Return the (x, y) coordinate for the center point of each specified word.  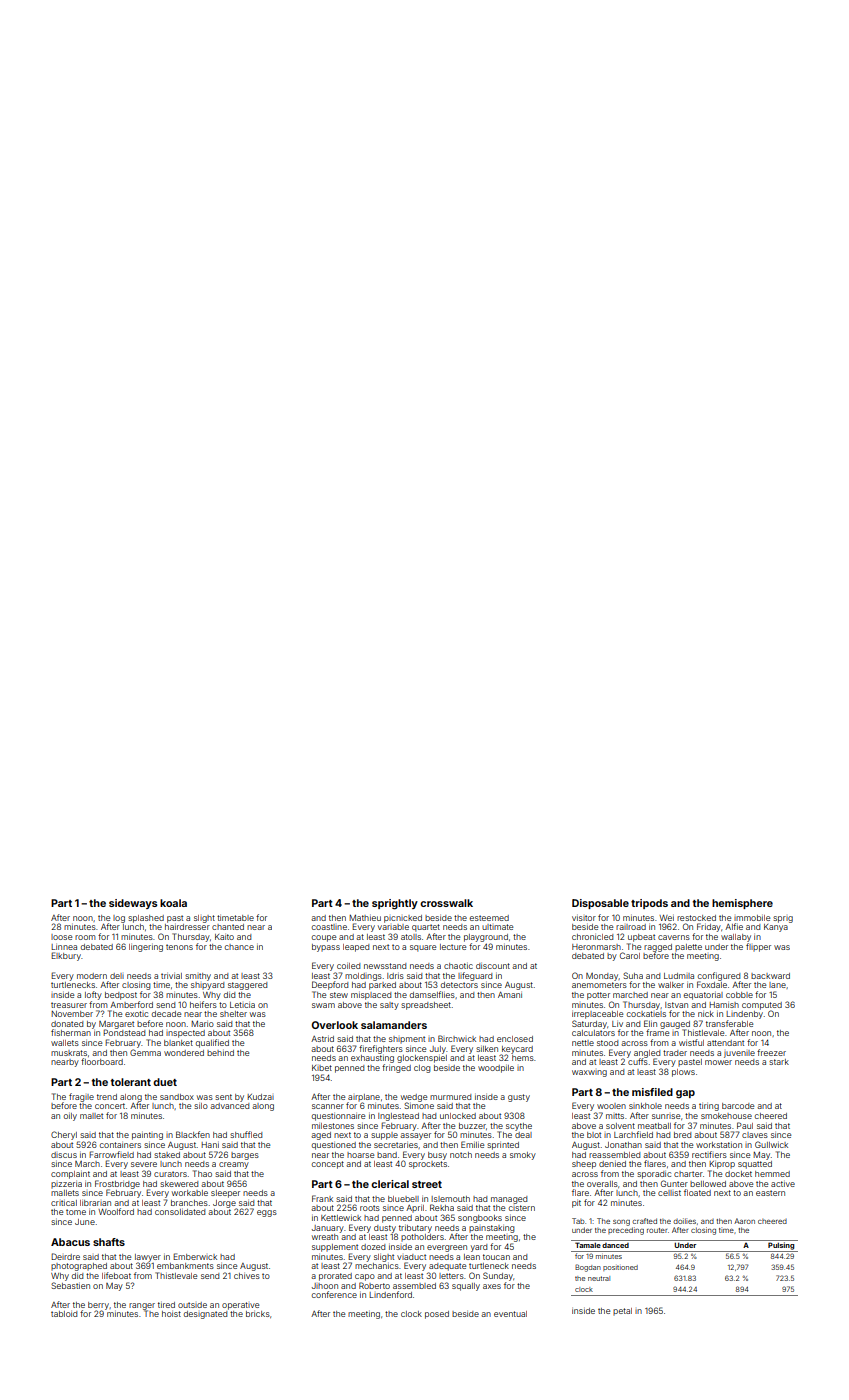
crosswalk (446, 903)
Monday (602, 977)
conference (334, 1294)
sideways (133, 904)
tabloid (64, 1314)
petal (622, 1311)
